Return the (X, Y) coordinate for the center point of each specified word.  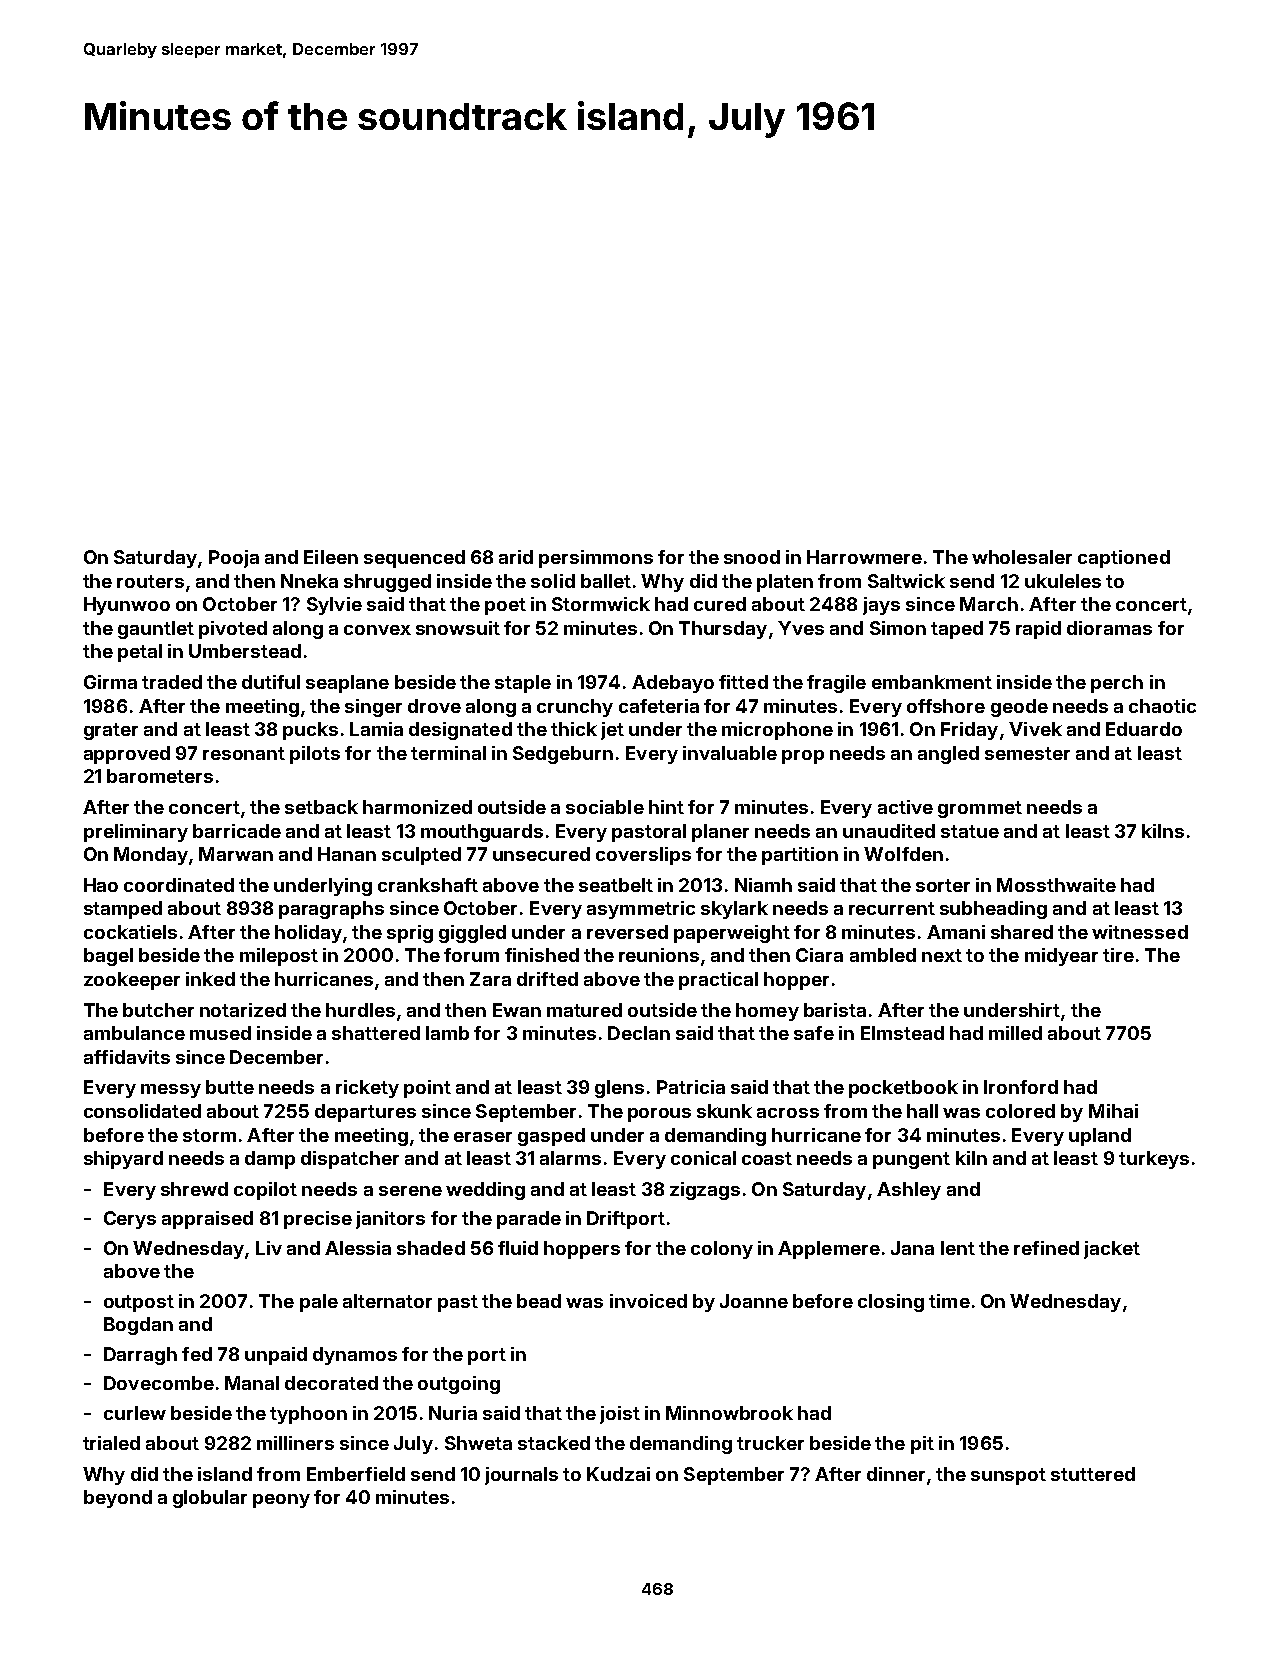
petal (140, 653)
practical (718, 981)
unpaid (276, 1356)
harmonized (417, 807)
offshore (946, 706)
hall (922, 1111)
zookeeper (132, 981)
